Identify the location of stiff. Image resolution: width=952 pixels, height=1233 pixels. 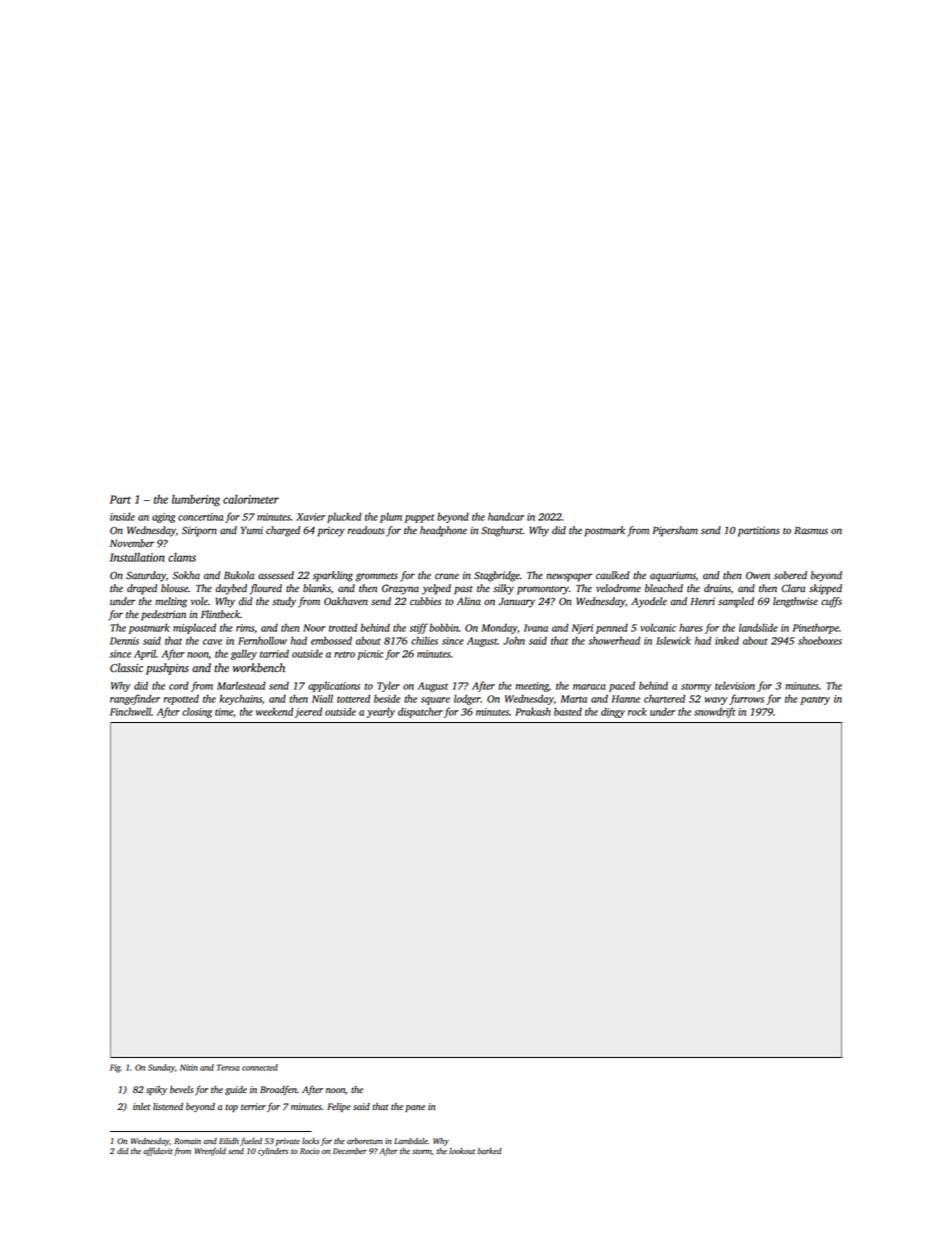
(418, 628).
